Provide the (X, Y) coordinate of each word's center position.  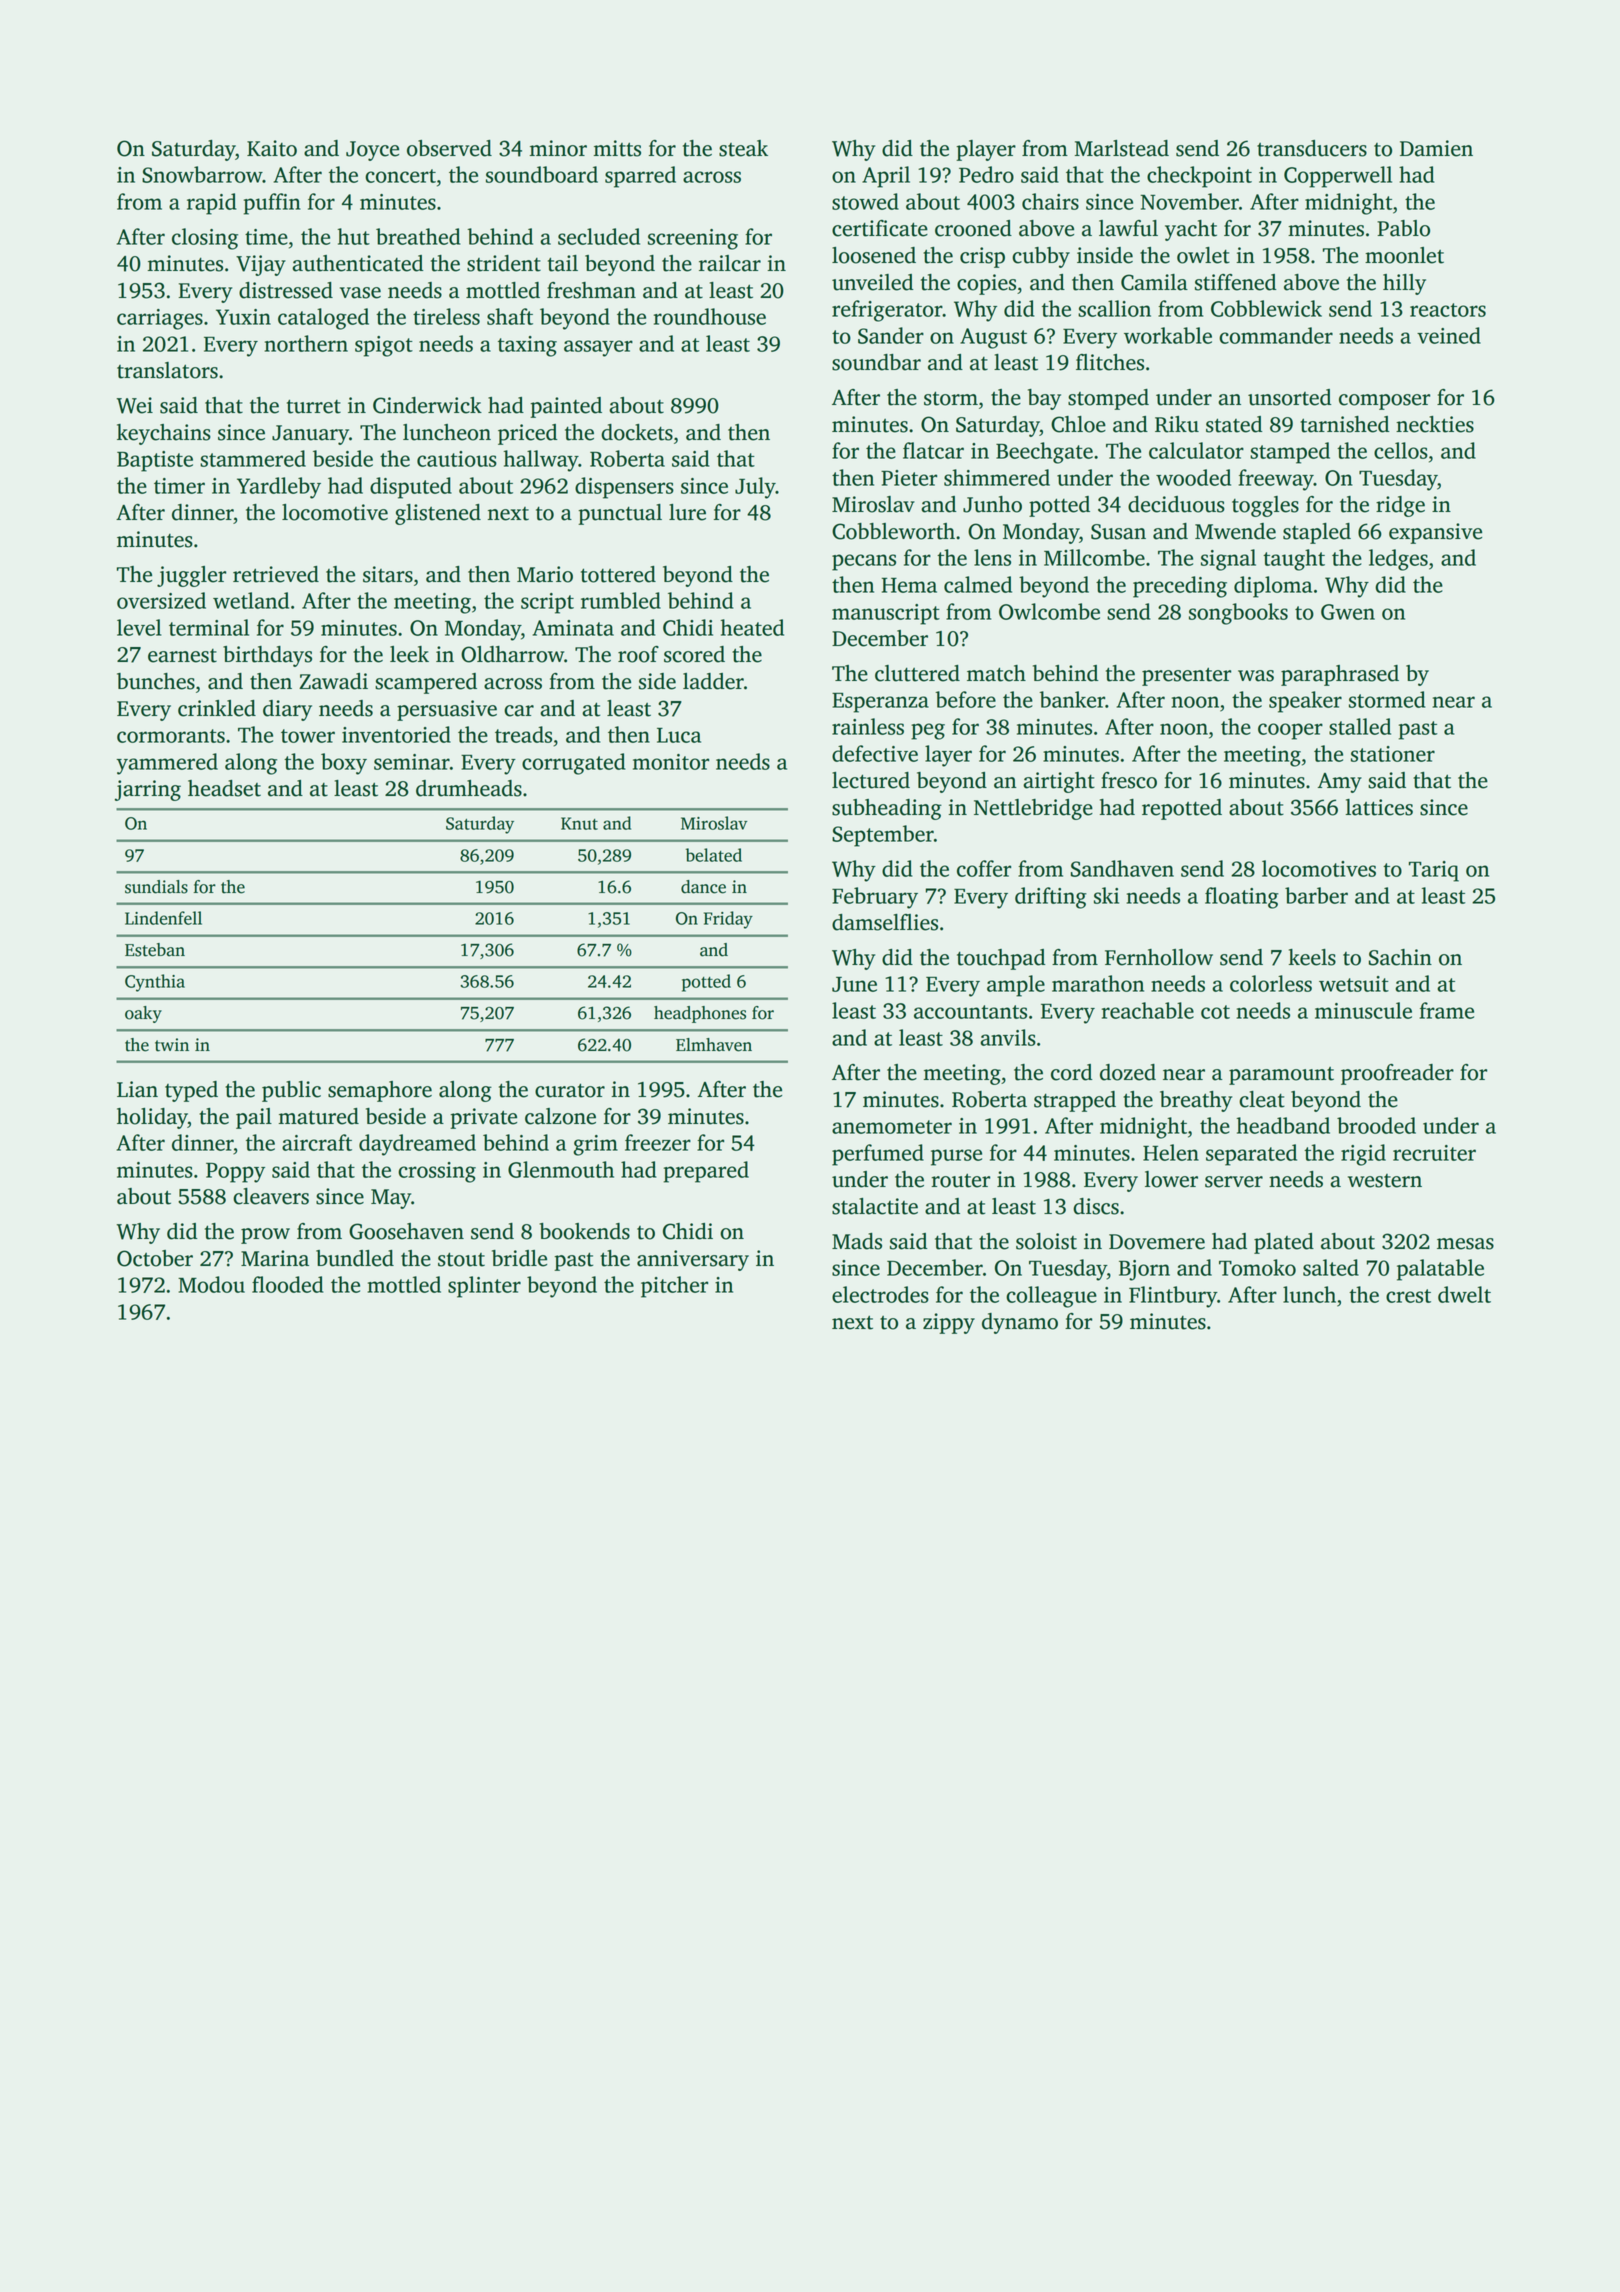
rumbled (621, 600)
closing (205, 239)
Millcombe (1094, 557)
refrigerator (887, 311)
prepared (706, 1172)
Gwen (1348, 612)
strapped (1075, 1101)
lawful (1128, 228)
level (139, 627)
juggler (191, 576)
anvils (1008, 1037)
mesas (1465, 1244)
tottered (618, 574)
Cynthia (155, 983)
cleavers (271, 1196)
